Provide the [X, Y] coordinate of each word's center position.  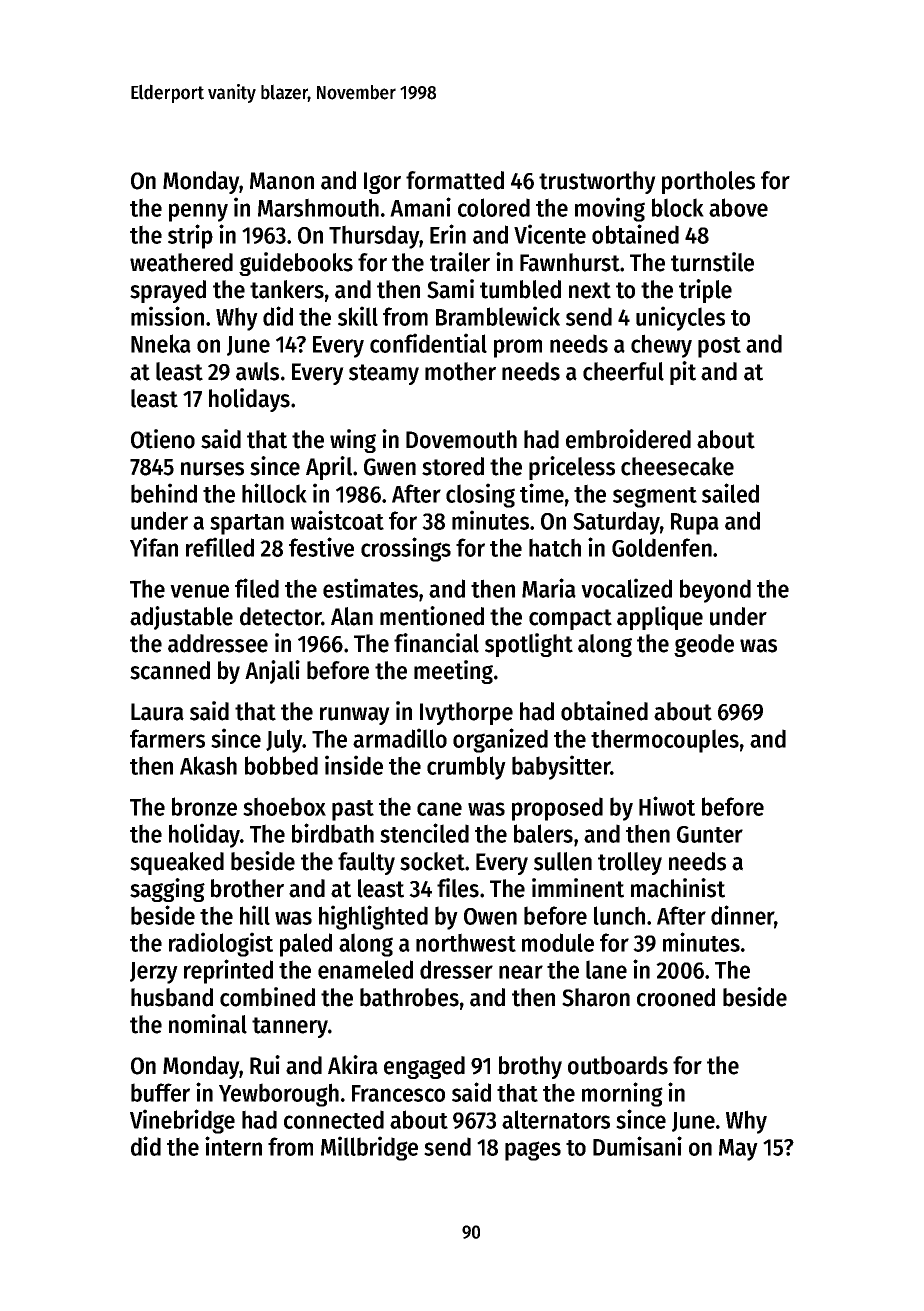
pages [533, 1151]
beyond [715, 591]
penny [198, 212]
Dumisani [637, 1146]
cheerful [623, 371]
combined [267, 997]
